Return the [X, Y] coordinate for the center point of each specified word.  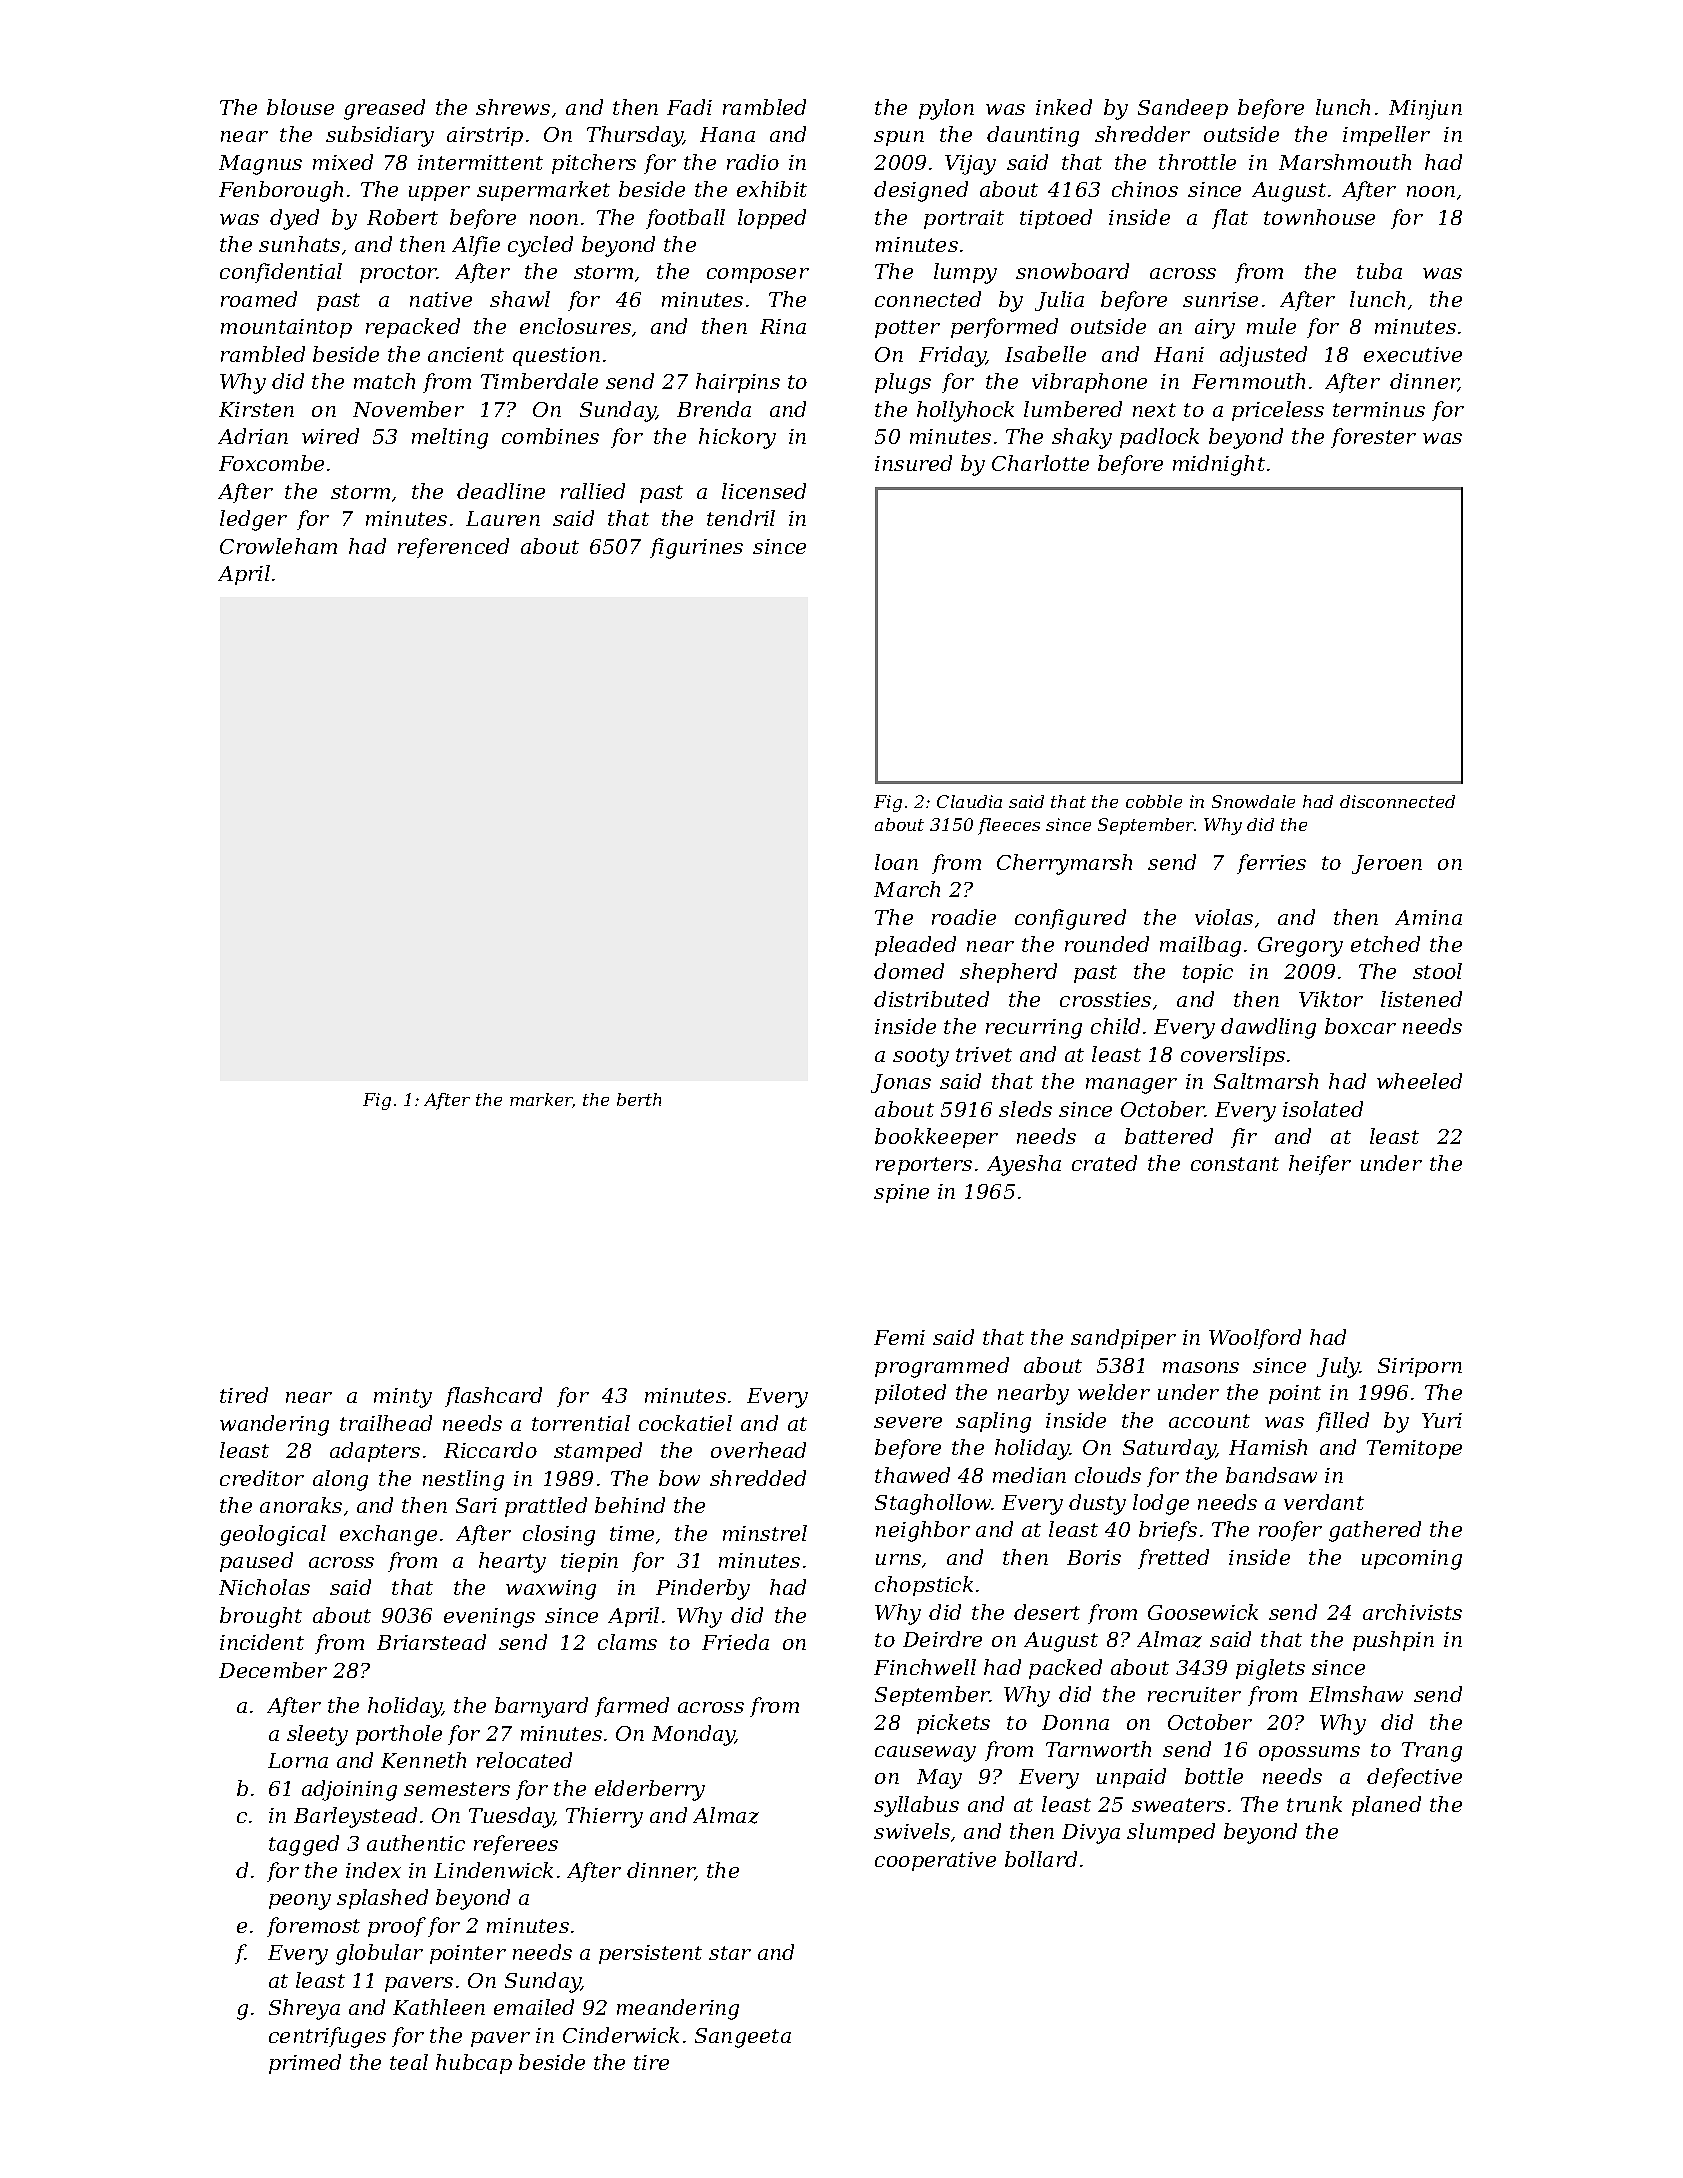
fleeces [1009, 826]
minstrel [765, 1533]
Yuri [1442, 1420]
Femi [899, 1337]
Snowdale [1253, 801]
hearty [512, 1562]
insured [913, 463]
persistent [650, 1954]
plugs [903, 383]
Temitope [1414, 1449]
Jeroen [1387, 864]
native [441, 299]
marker [541, 1100]
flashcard [493, 1397]
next [1154, 410]
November [408, 409]
